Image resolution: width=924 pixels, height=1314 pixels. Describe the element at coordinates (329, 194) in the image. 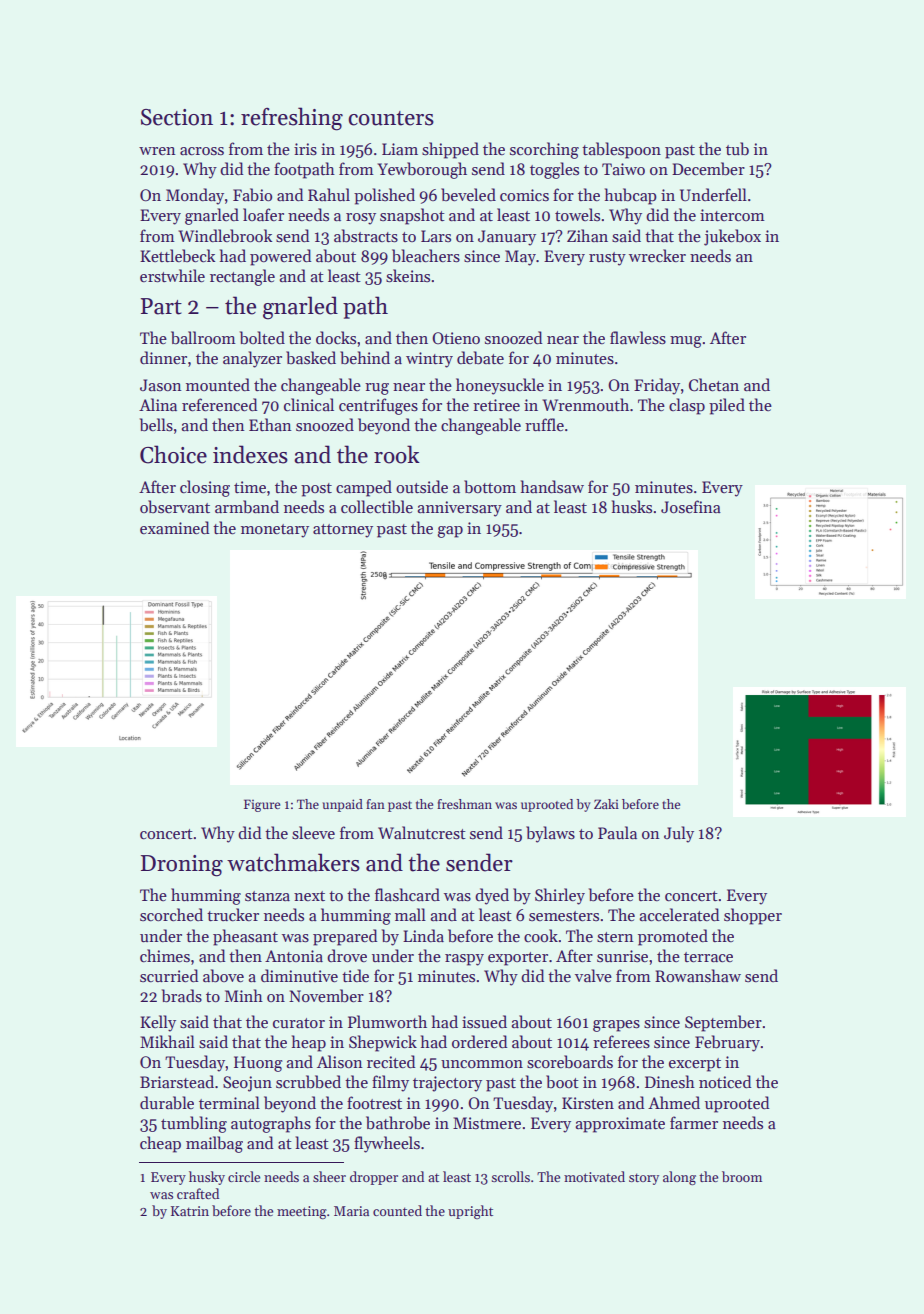

I see `Rahul` at that location.
